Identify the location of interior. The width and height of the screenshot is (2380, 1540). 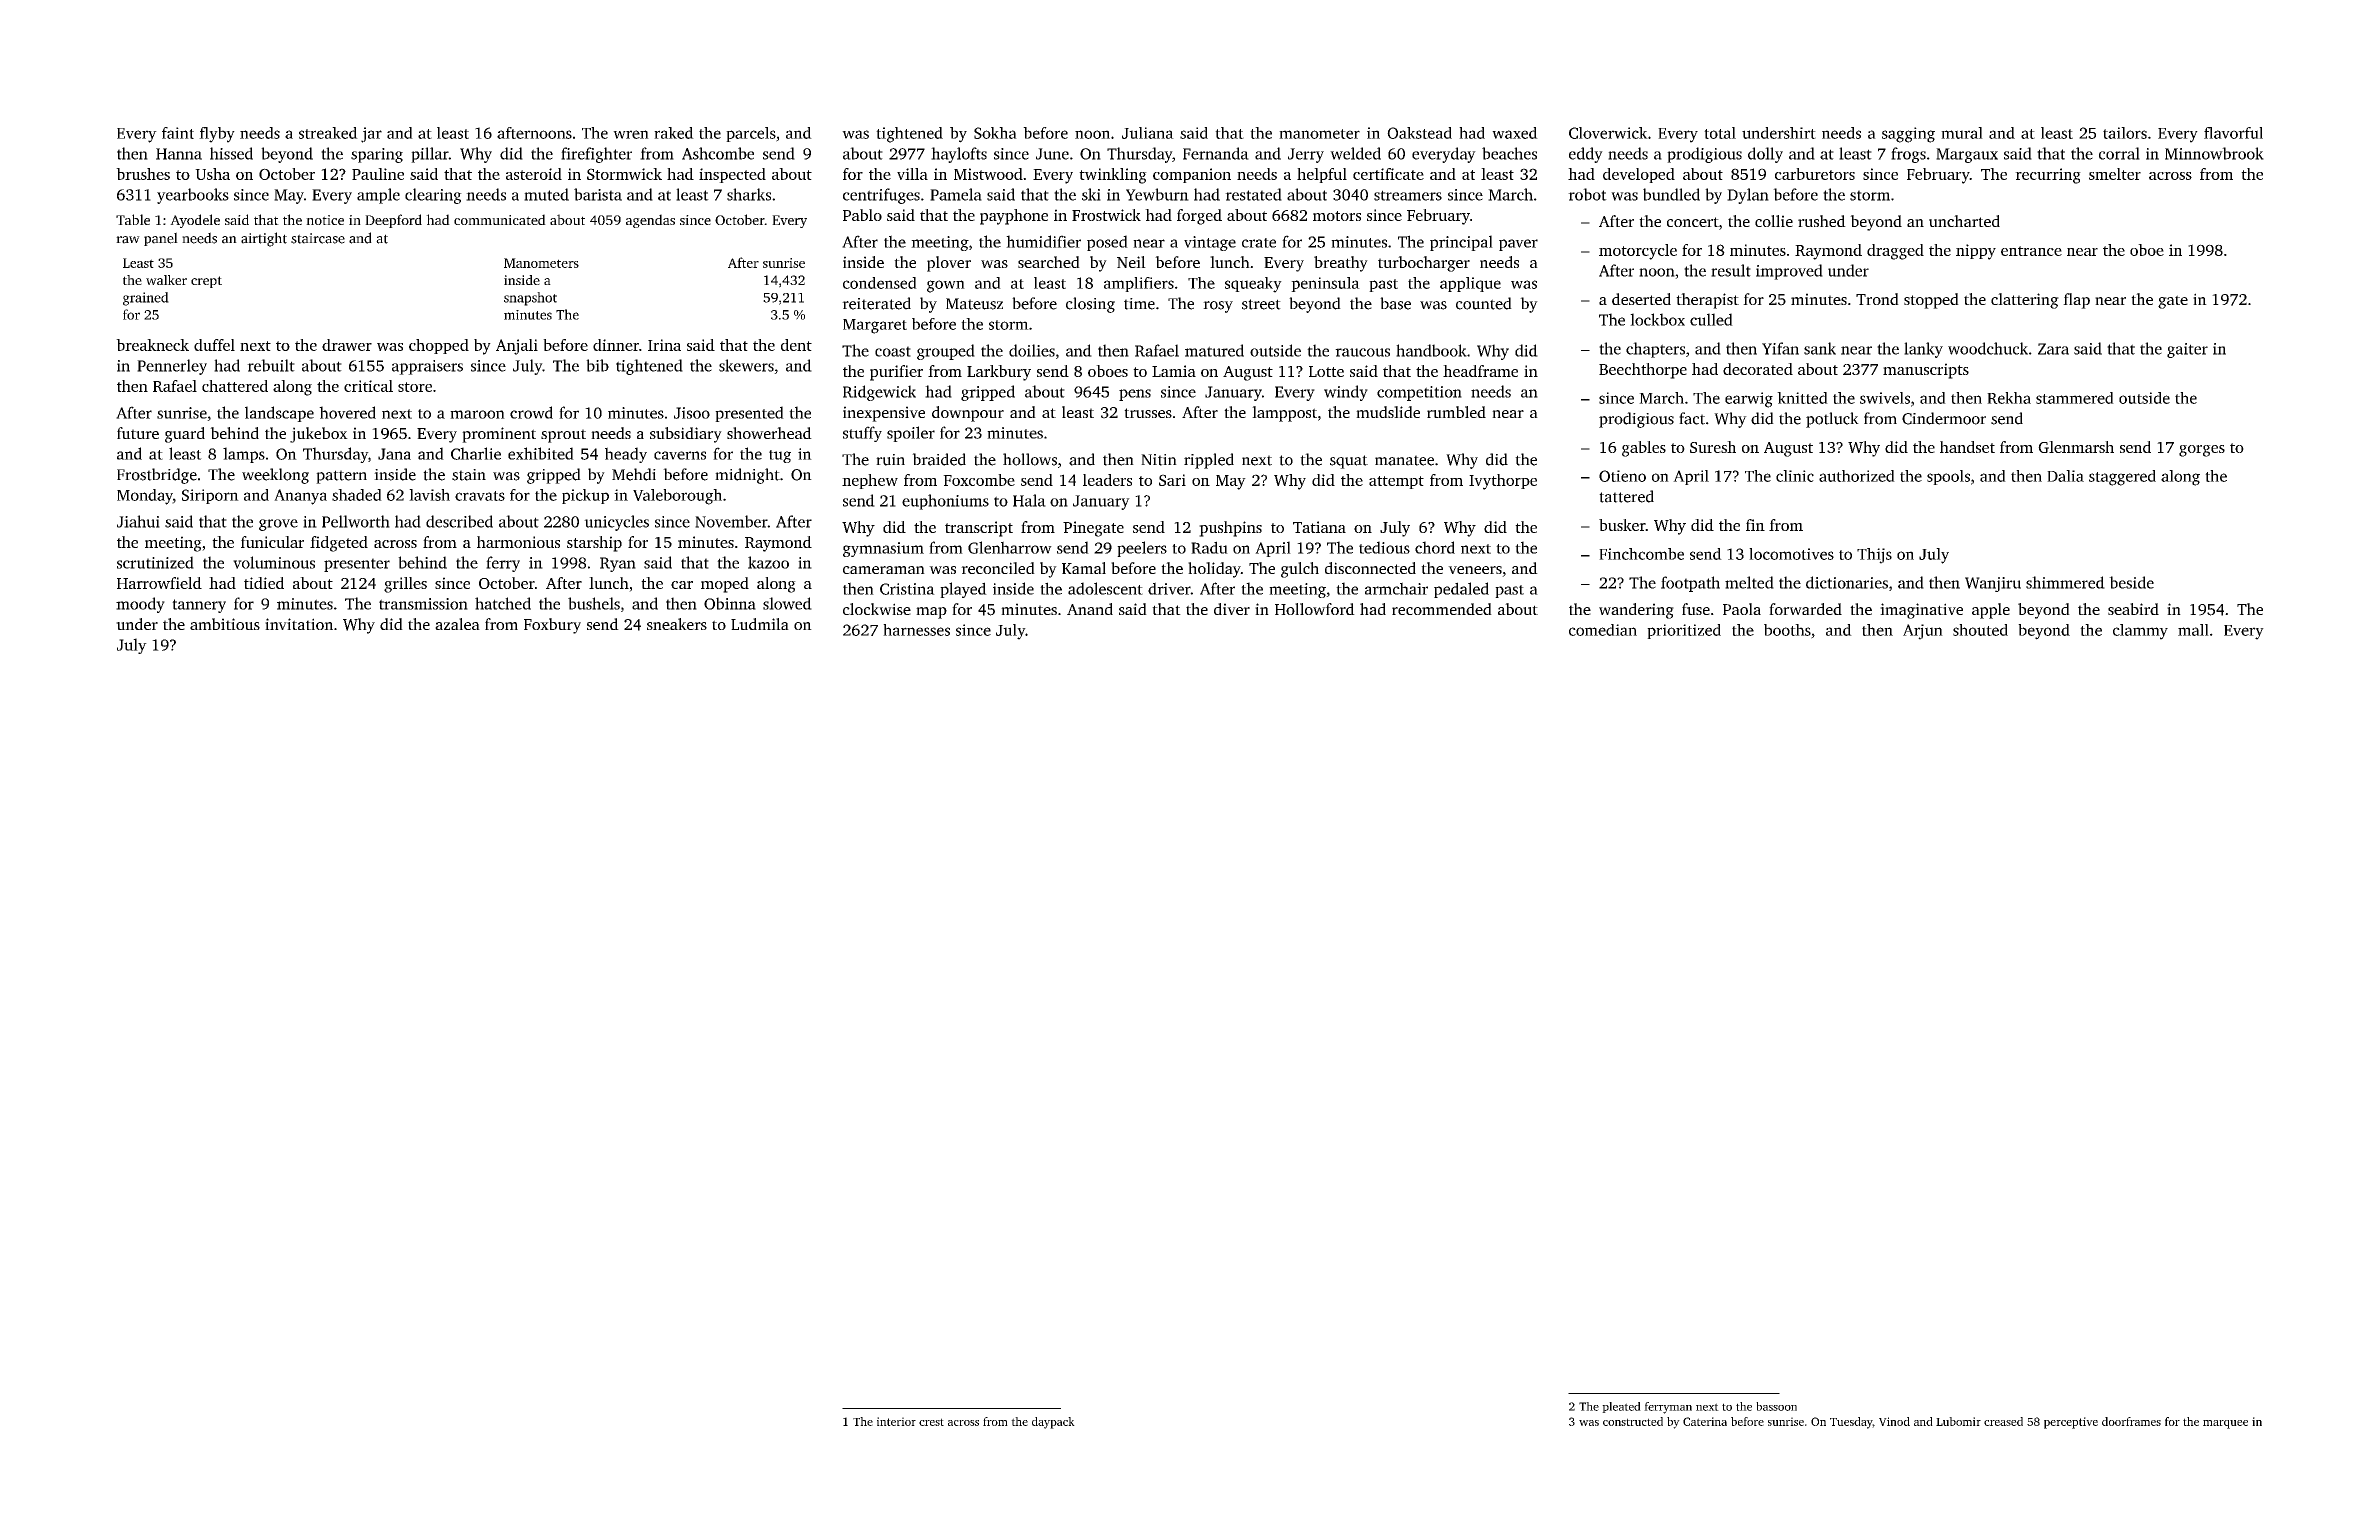
(896, 1421).
